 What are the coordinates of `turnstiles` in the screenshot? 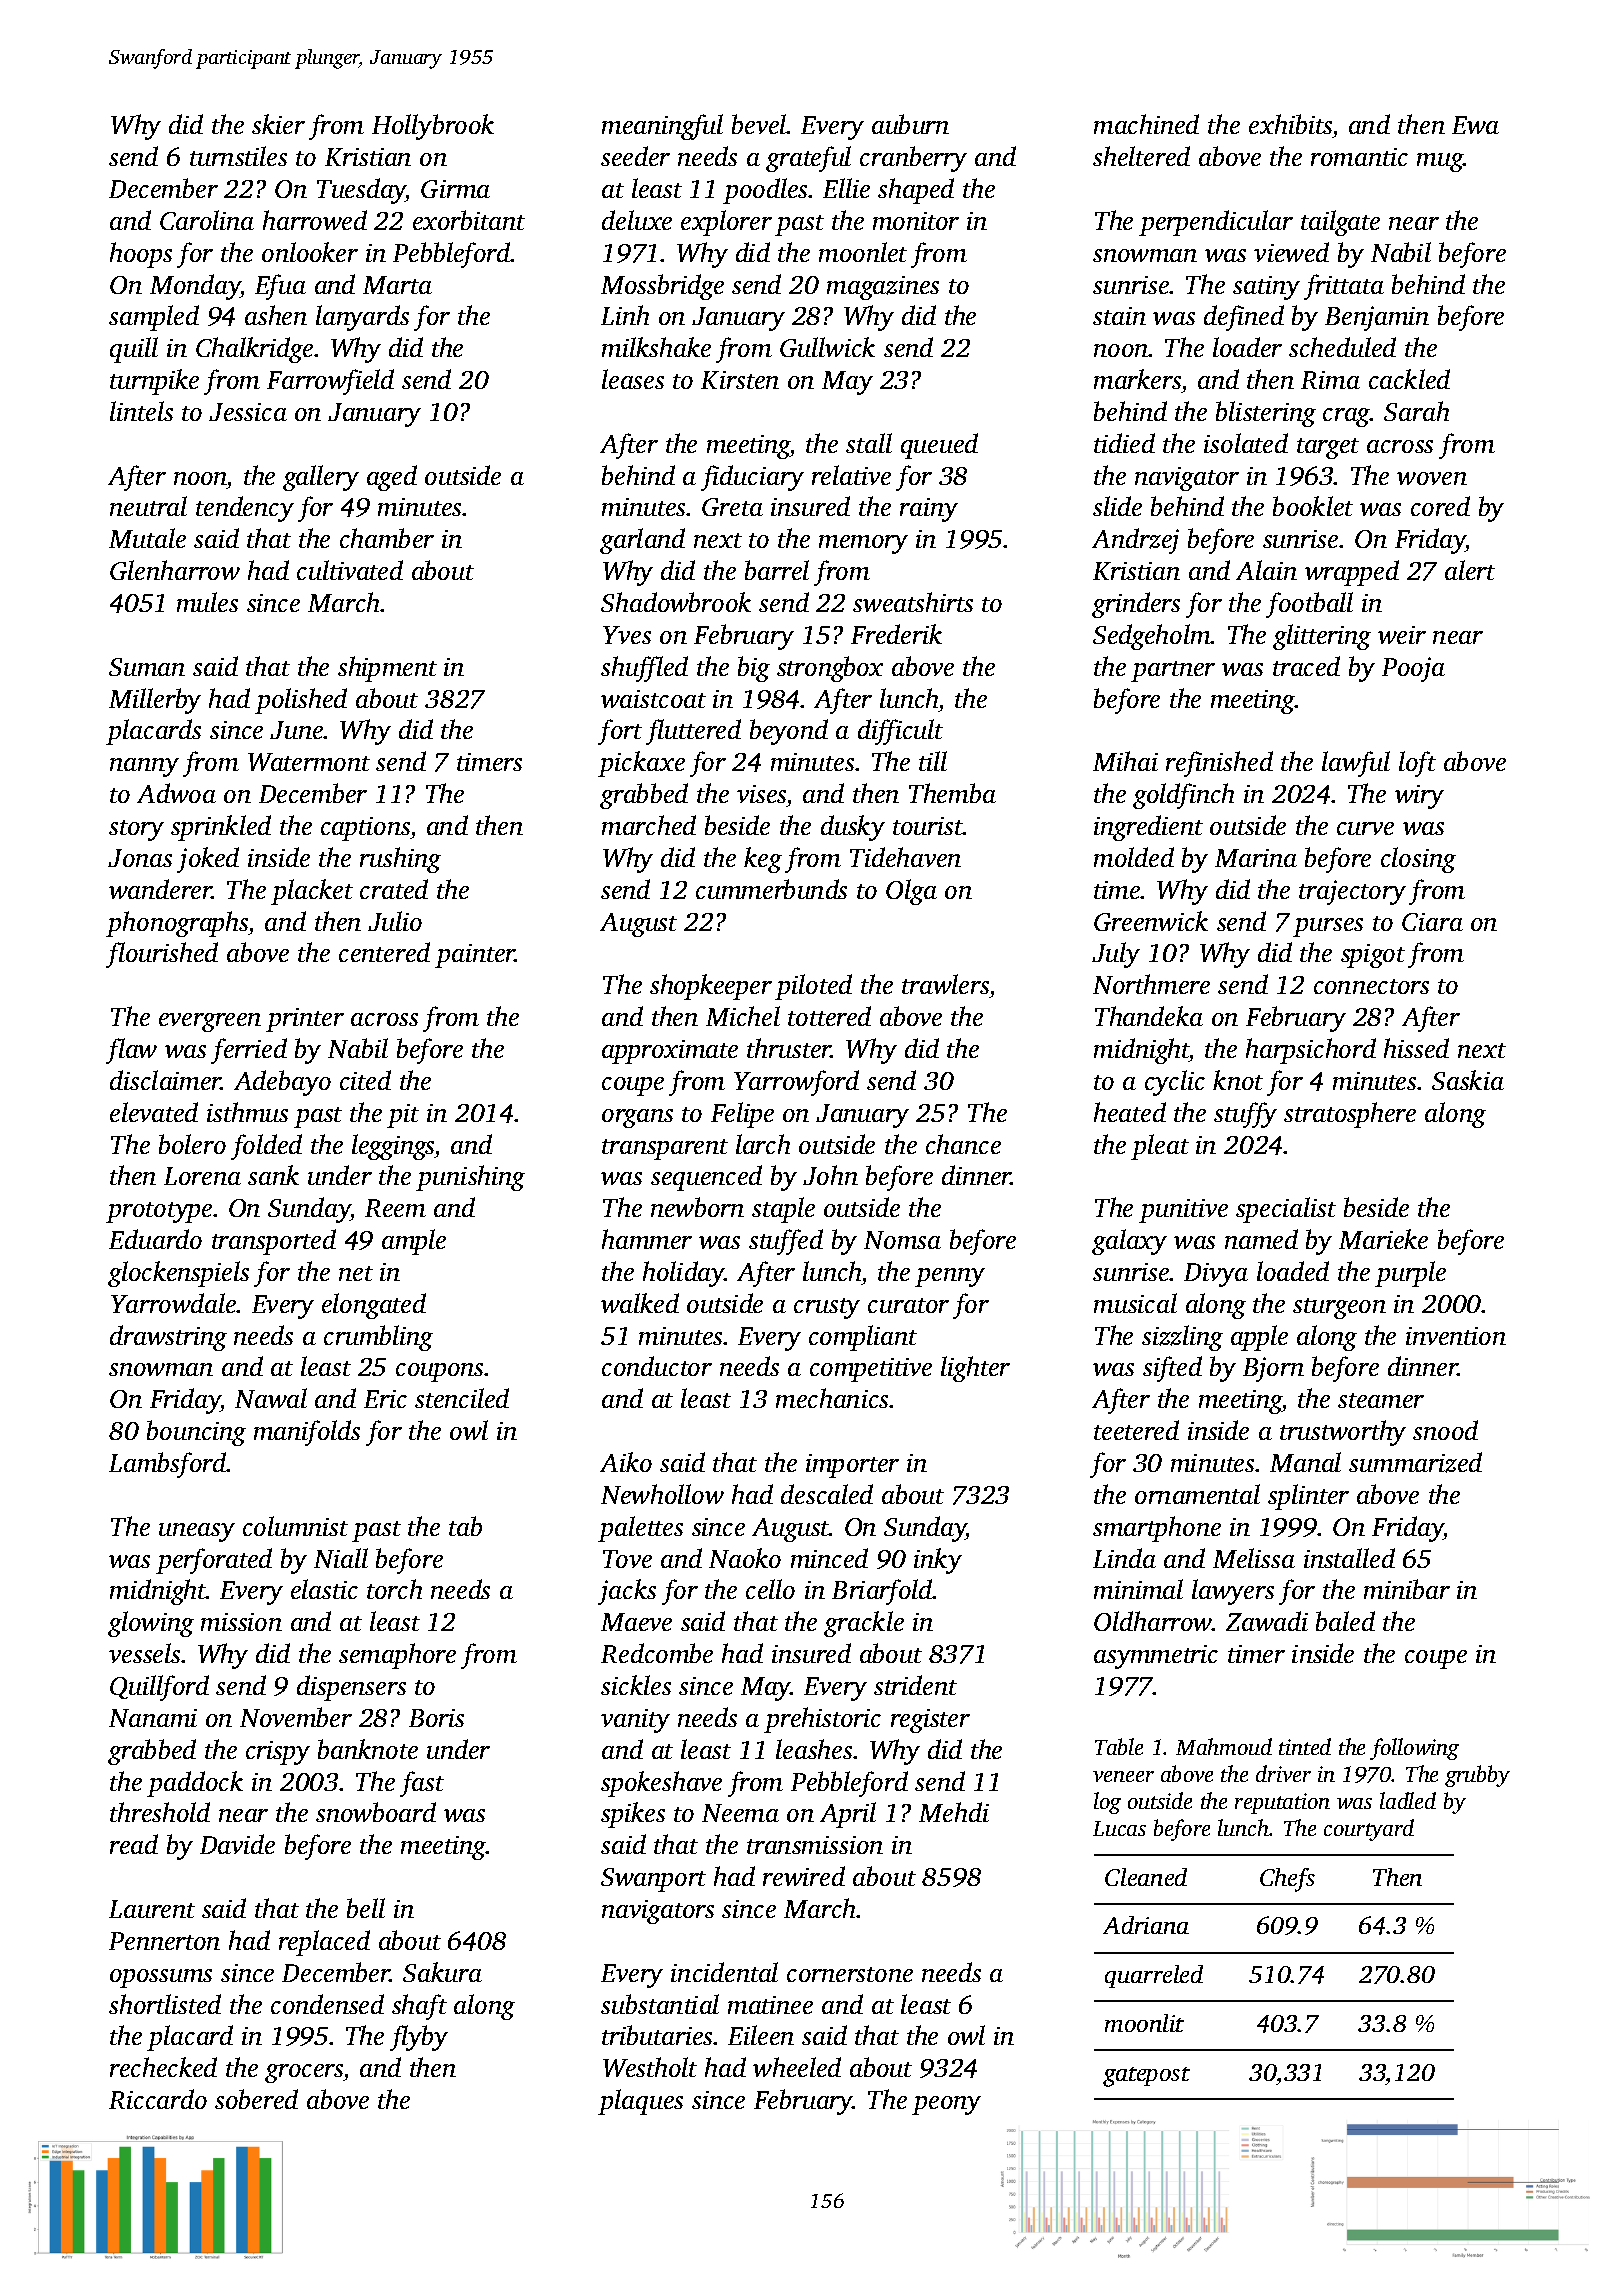 It's located at (238, 156).
